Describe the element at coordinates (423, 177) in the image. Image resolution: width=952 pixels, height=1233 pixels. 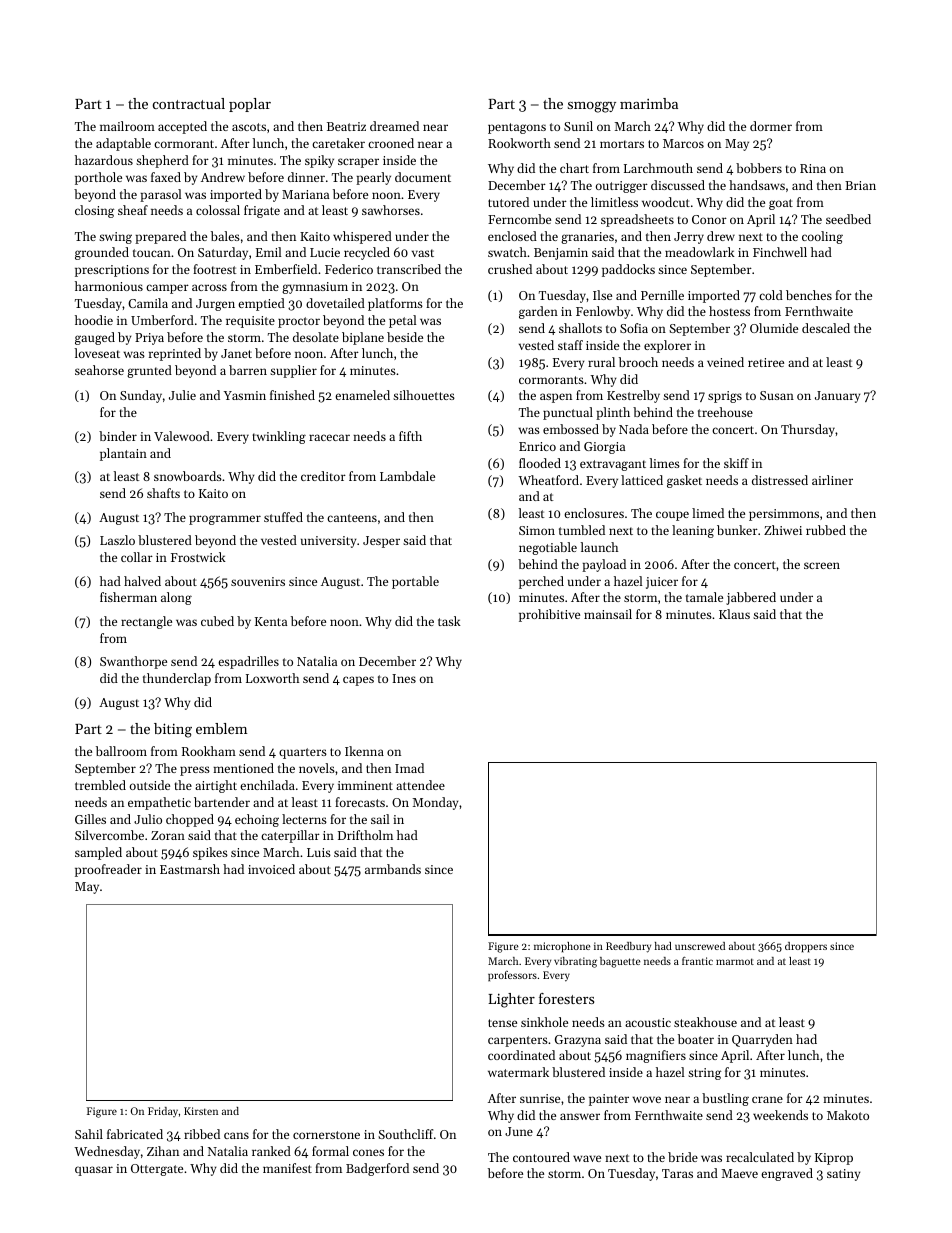
I see `document` at that location.
